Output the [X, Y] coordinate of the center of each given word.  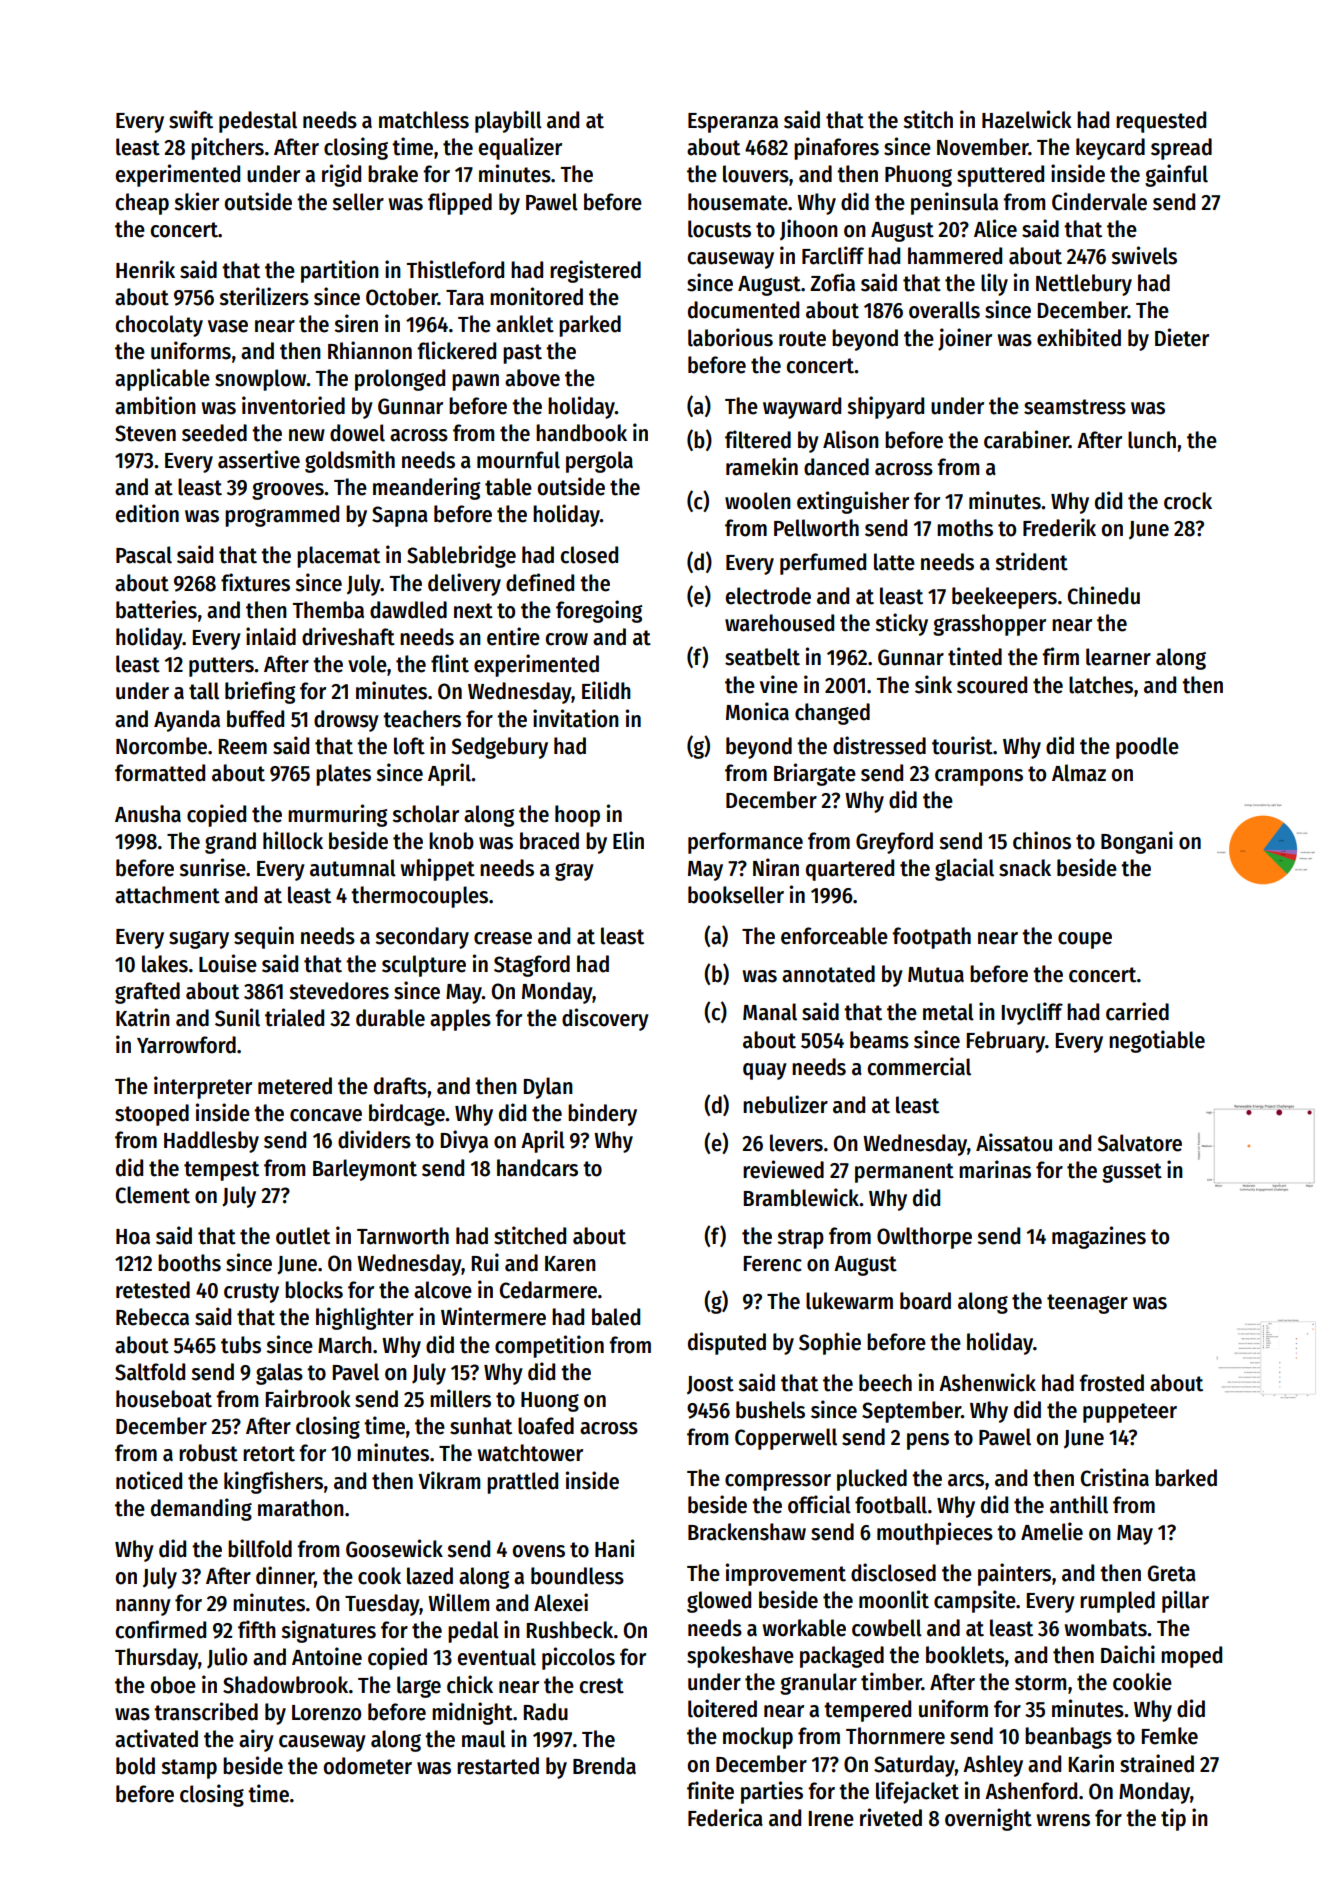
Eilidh [606, 690]
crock [1188, 501]
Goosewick [394, 1548]
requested [1161, 122]
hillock [293, 840]
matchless [424, 120]
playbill [508, 121]
